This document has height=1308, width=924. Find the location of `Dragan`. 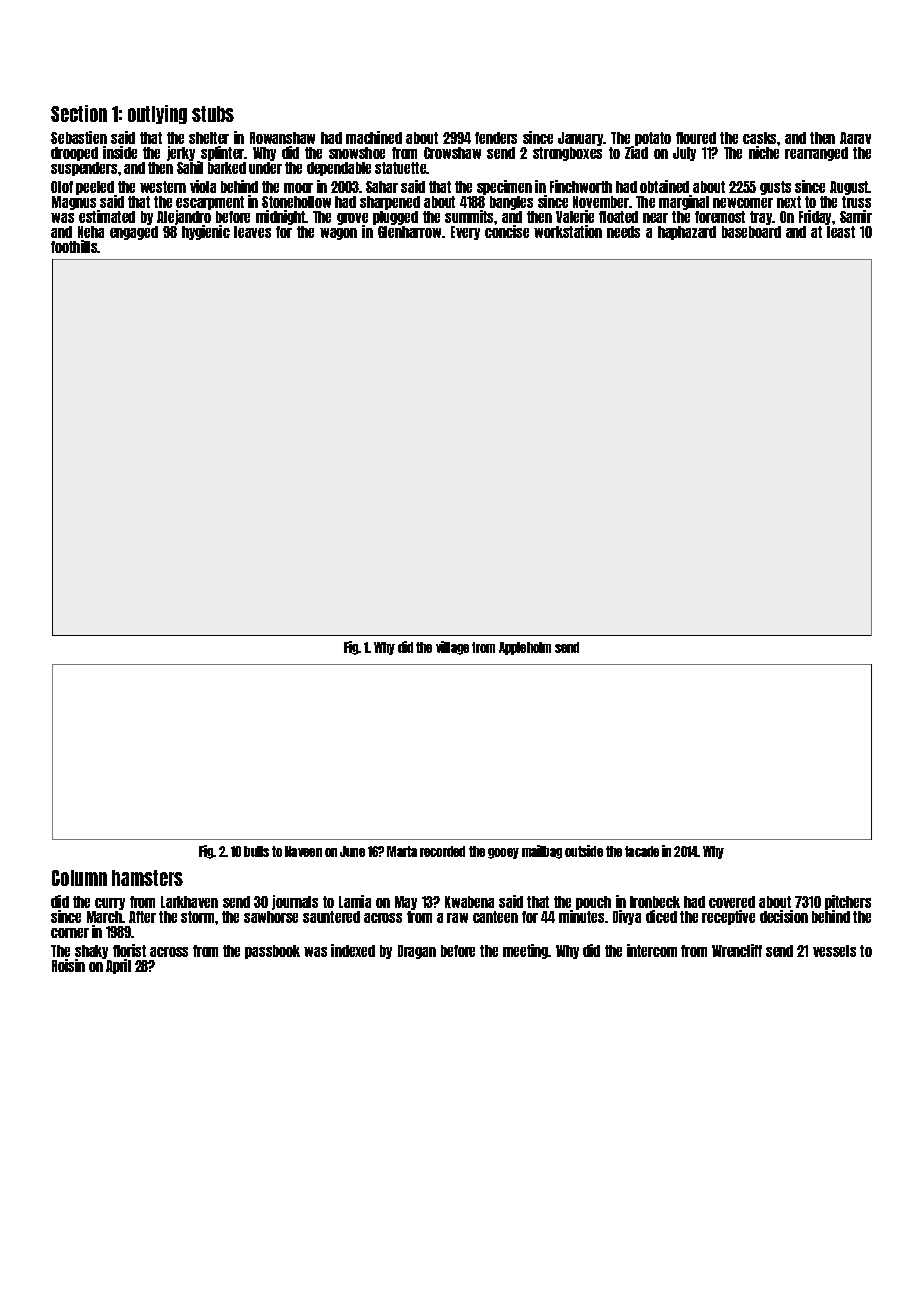

Dragan is located at coordinates (417, 952).
